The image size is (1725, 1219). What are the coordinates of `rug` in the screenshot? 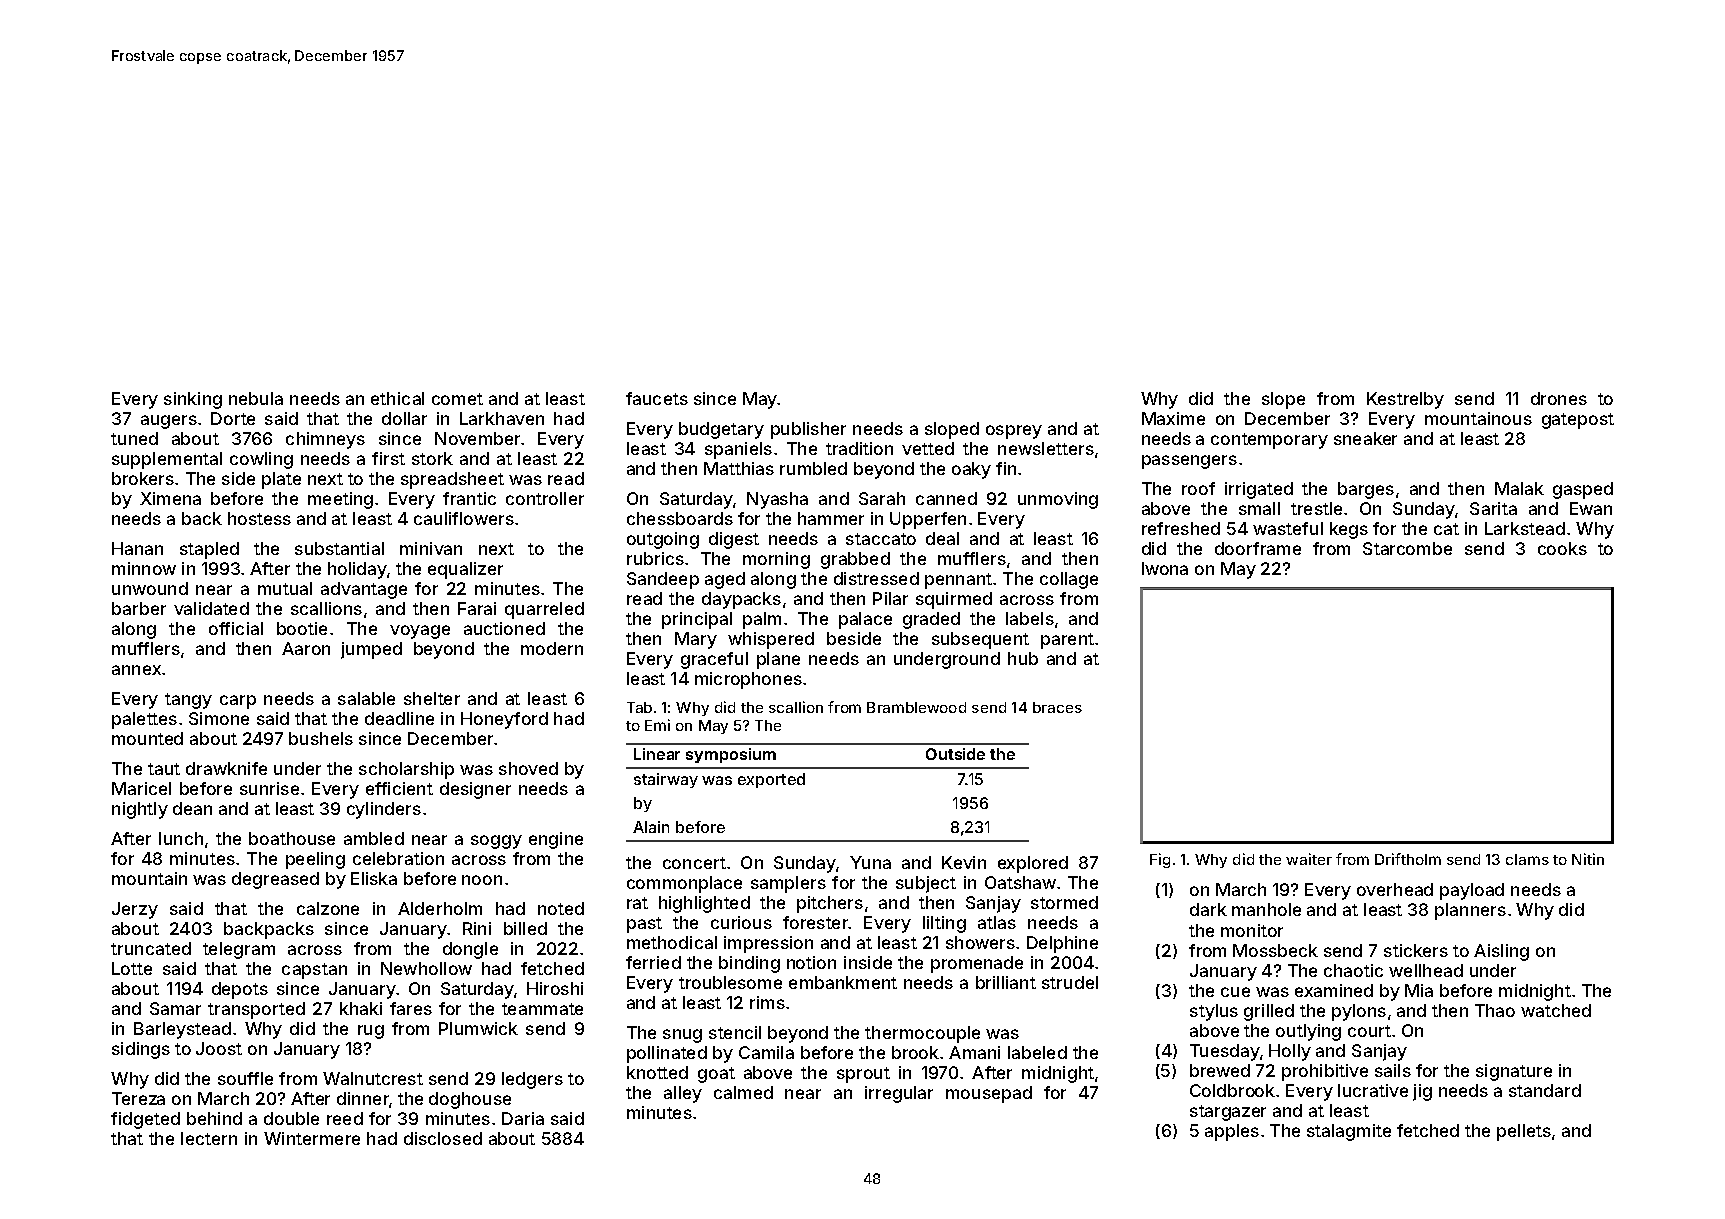 It's located at (371, 1032).
